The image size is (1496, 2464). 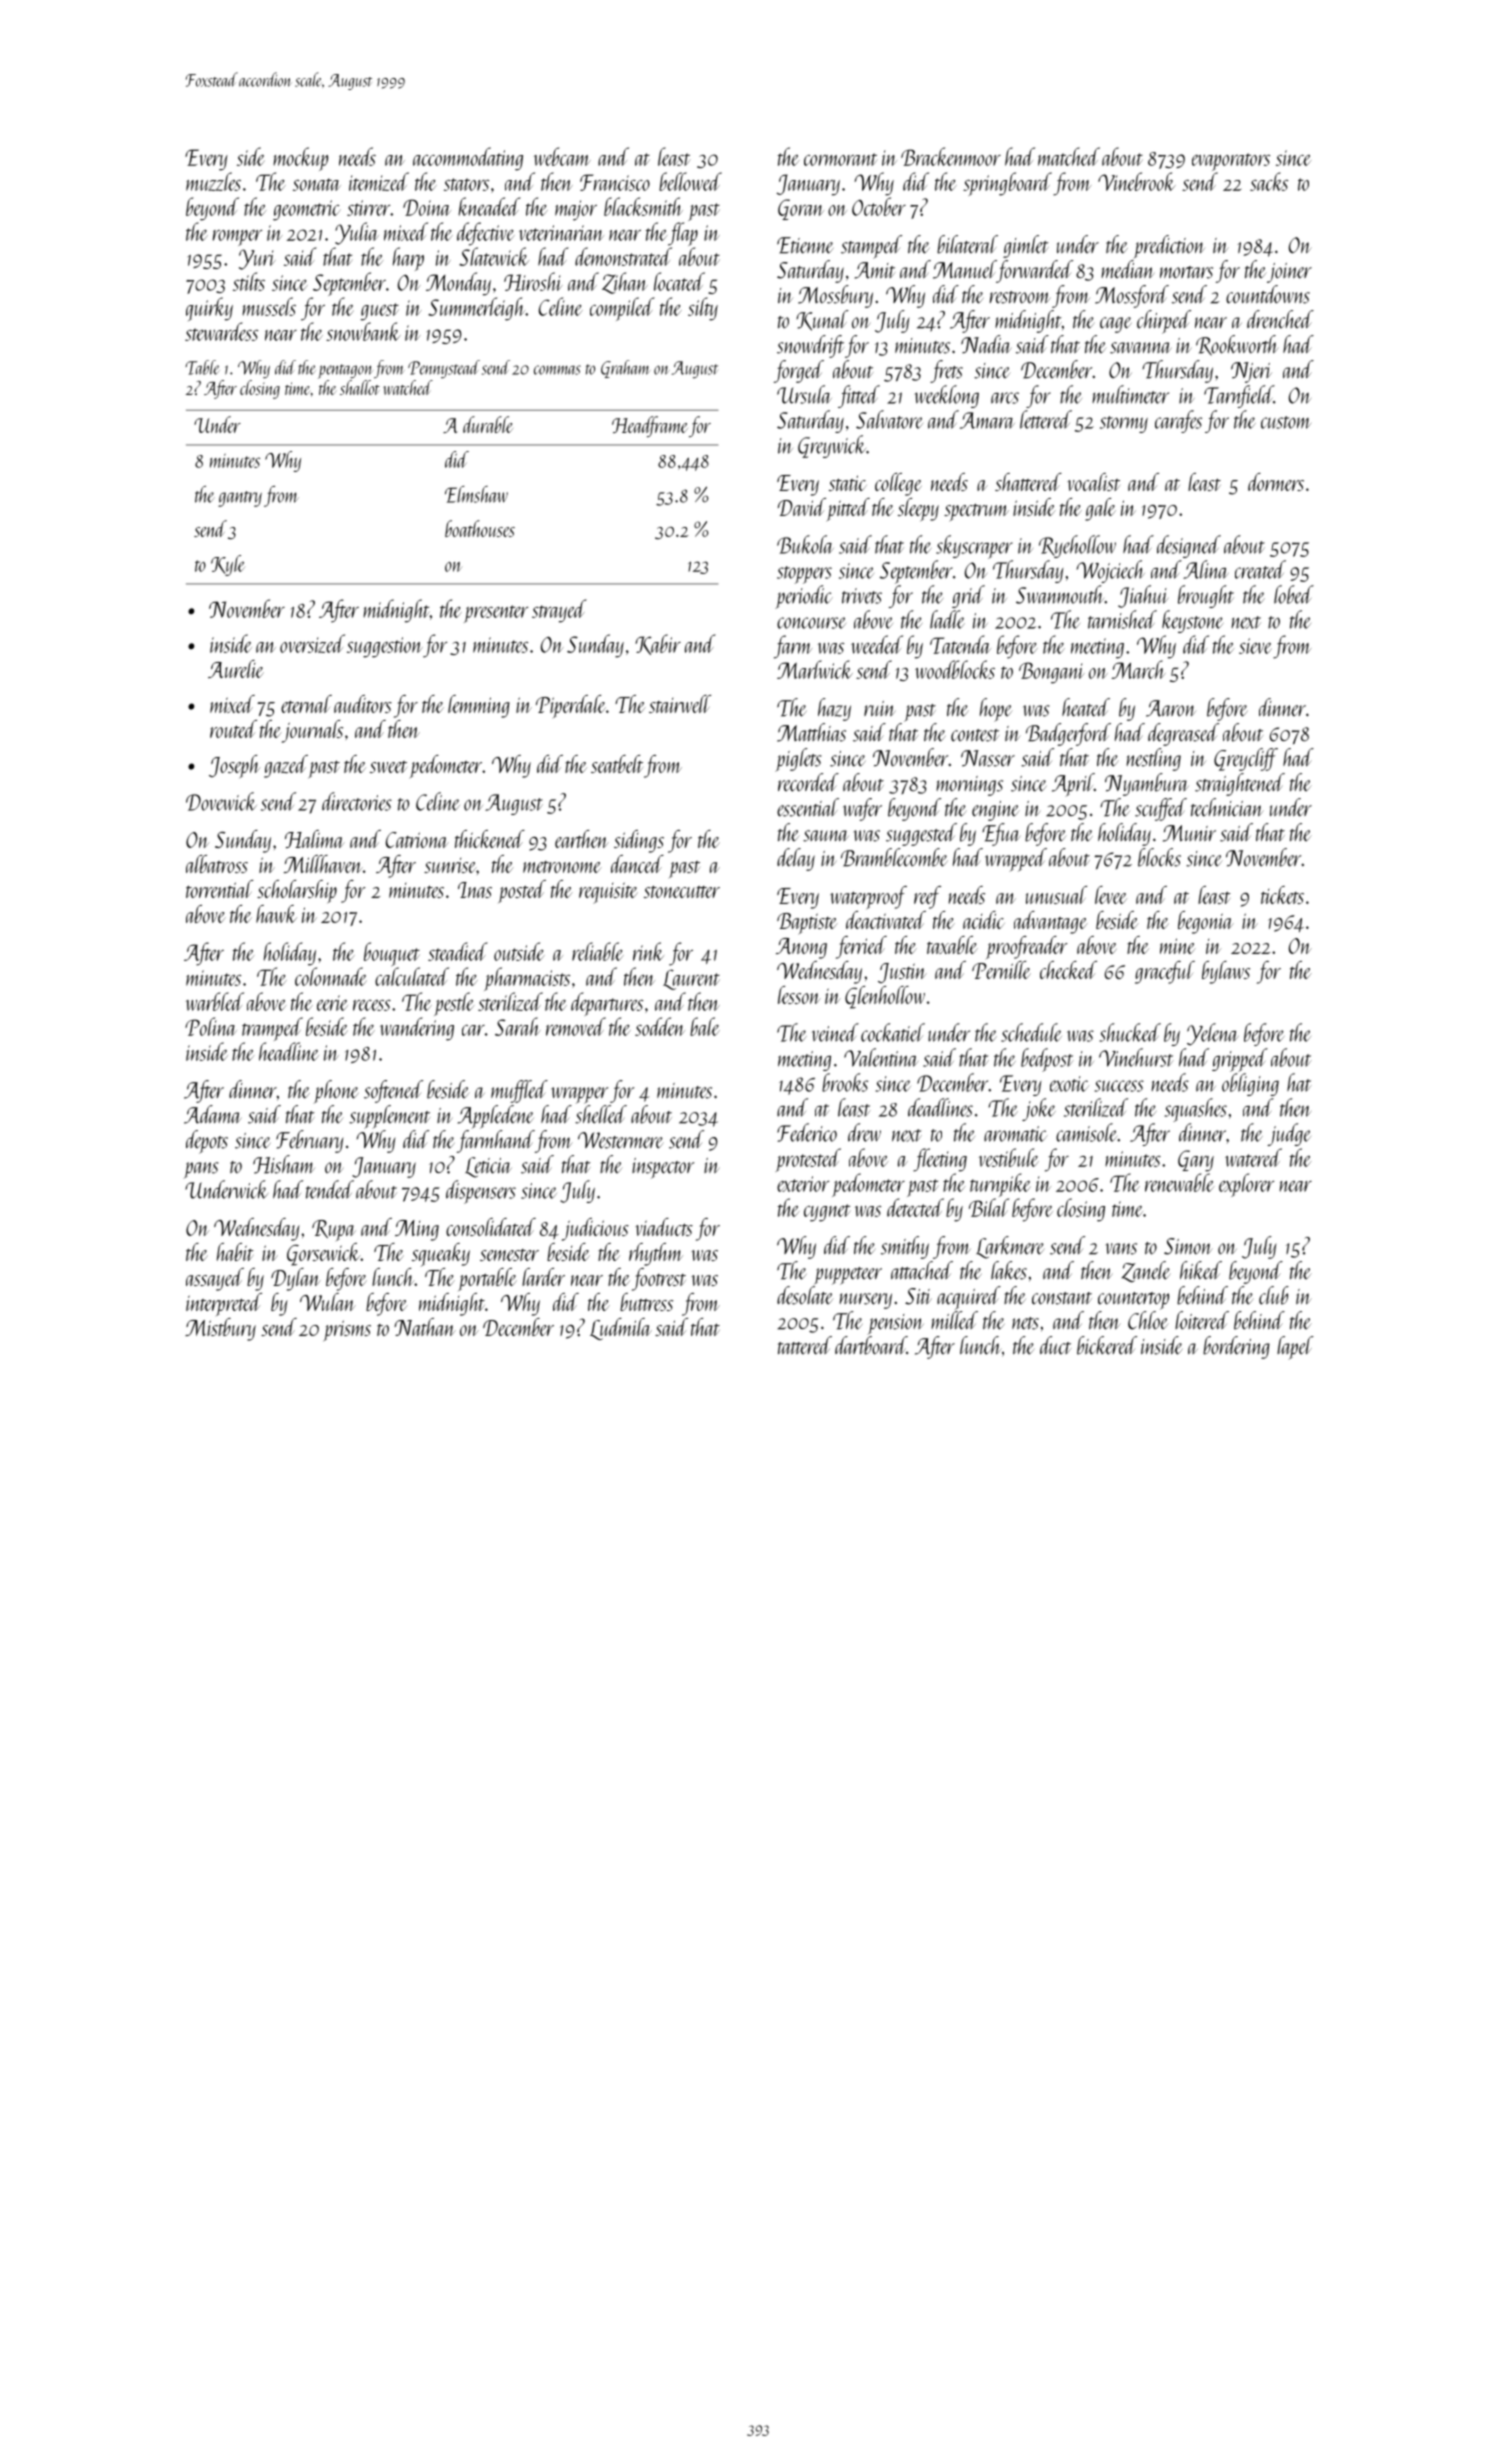 What do you see at coordinates (458, 951) in the screenshot?
I see `steadied` at bounding box center [458, 951].
